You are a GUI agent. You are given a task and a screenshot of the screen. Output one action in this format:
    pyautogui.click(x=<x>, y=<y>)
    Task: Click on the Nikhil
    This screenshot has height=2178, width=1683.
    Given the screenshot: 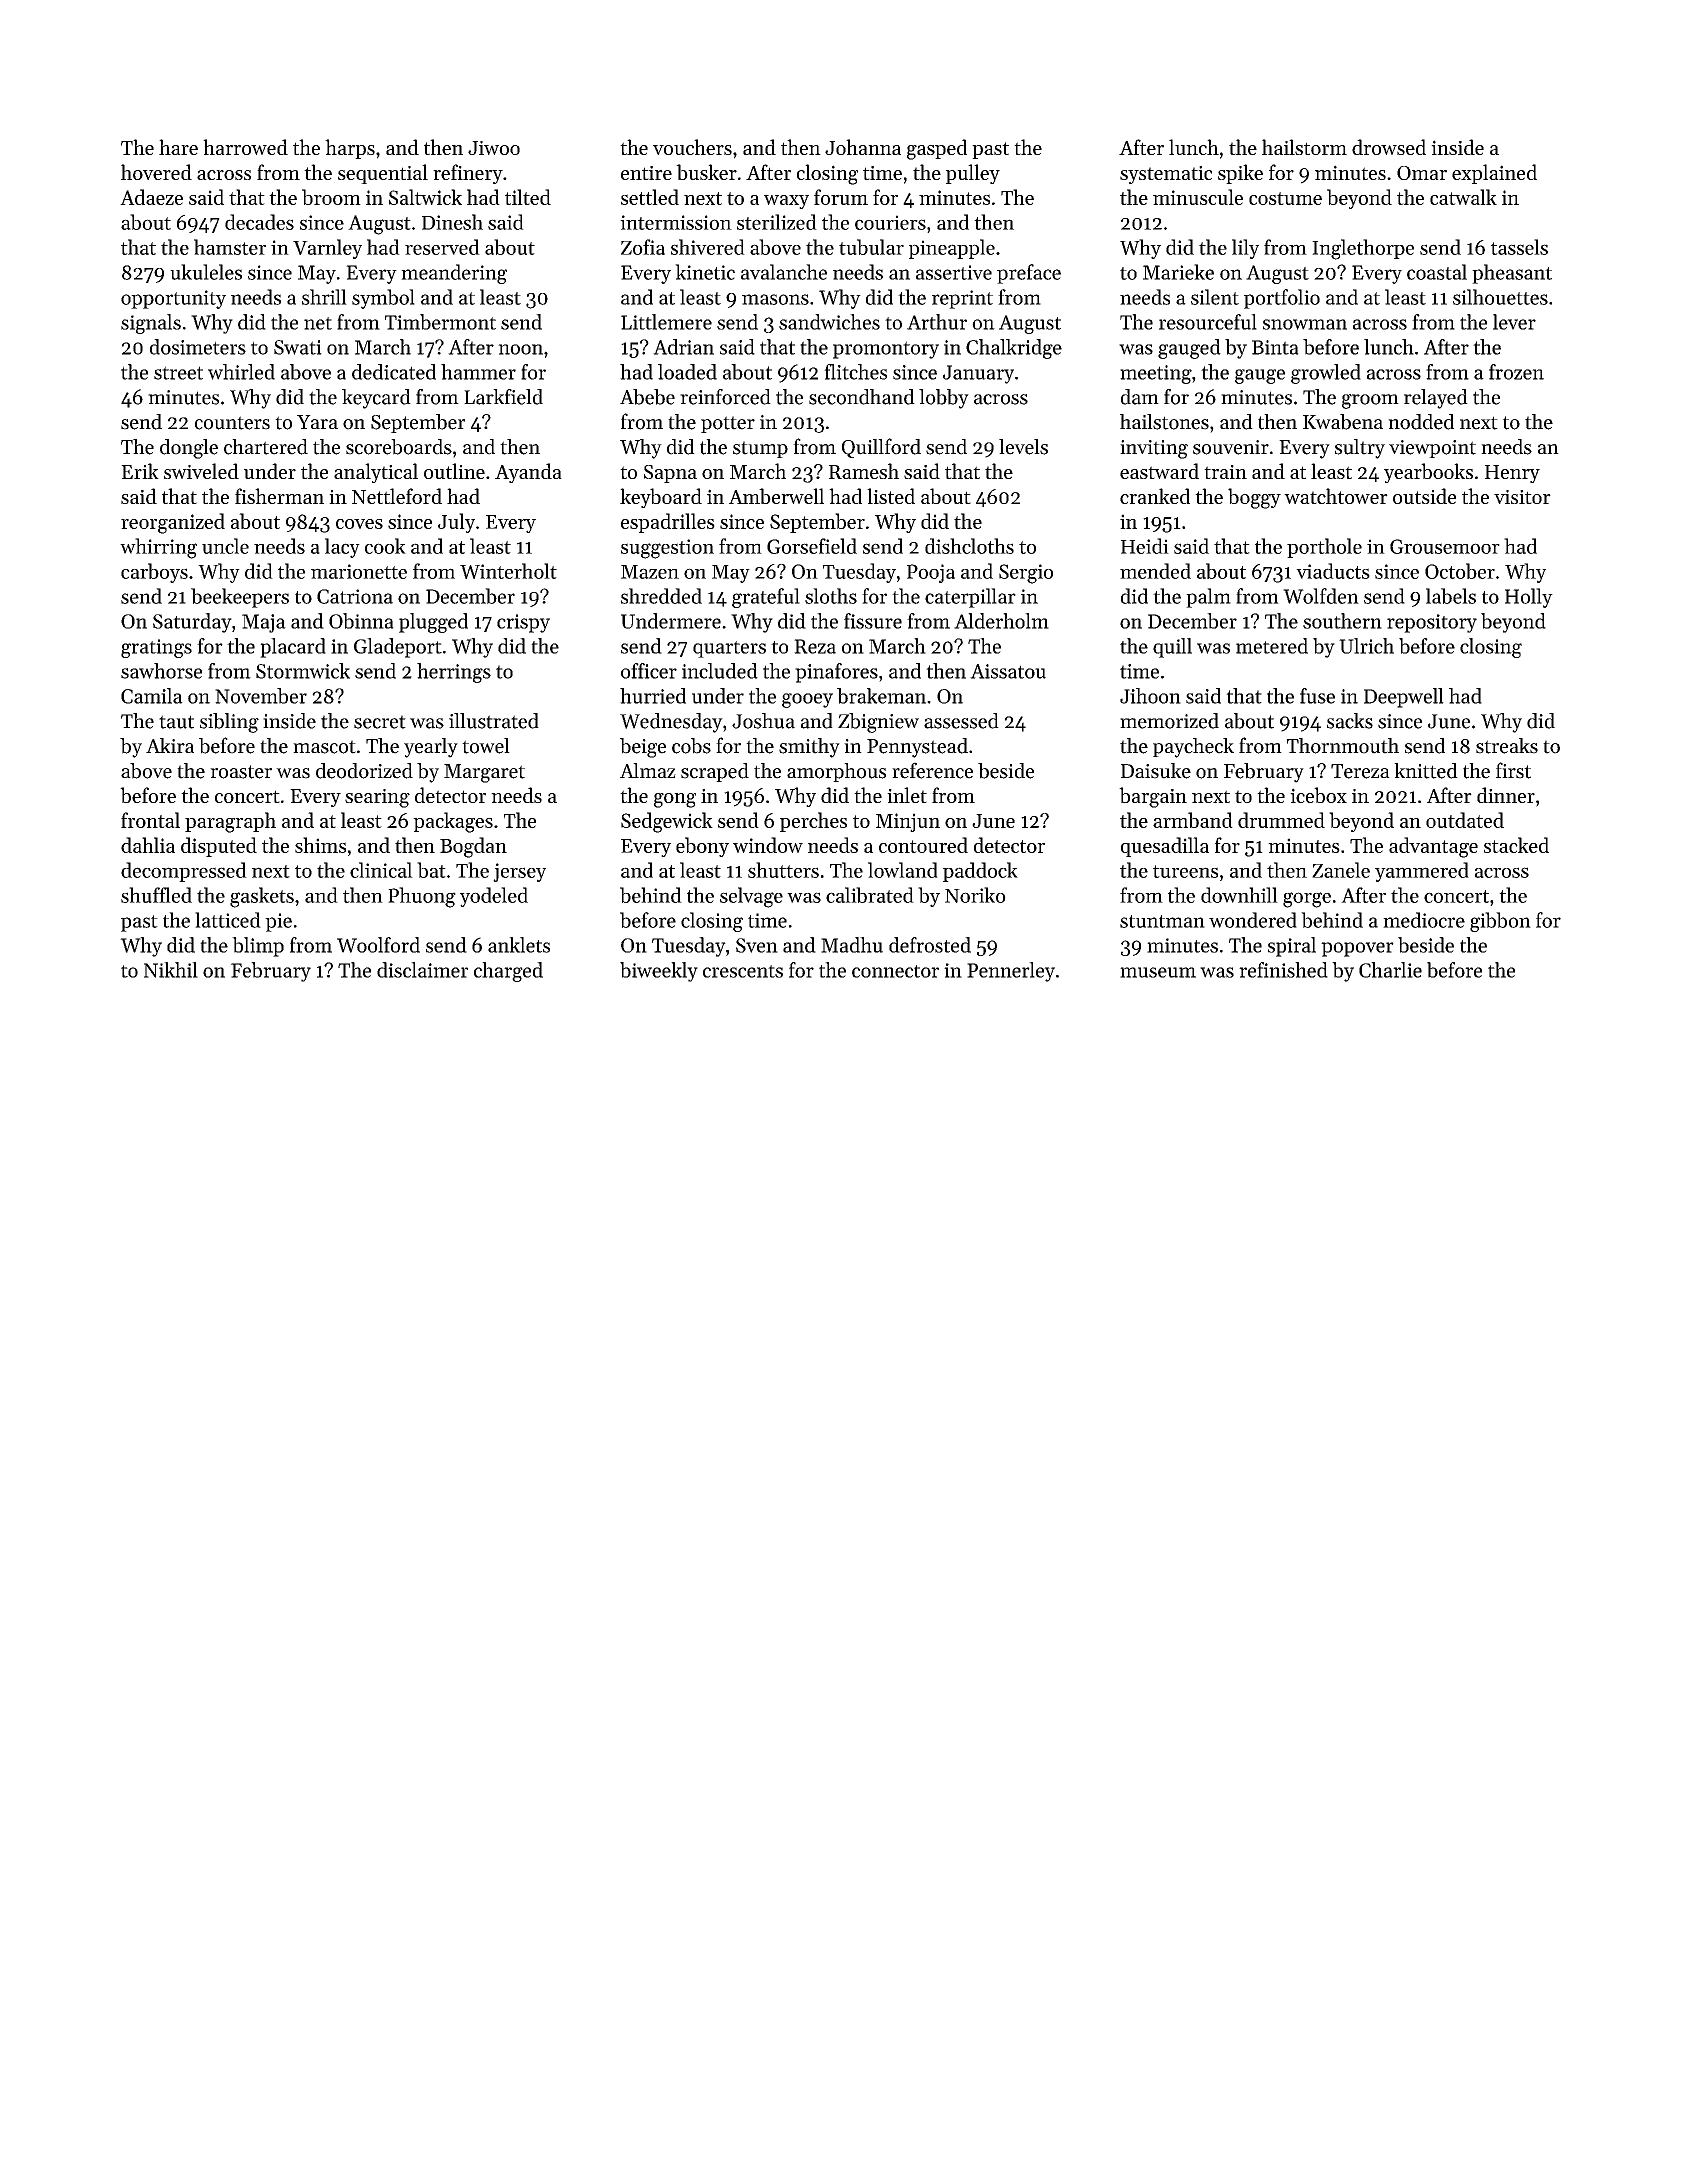 What is the action you would take?
    pyautogui.click(x=171, y=970)
